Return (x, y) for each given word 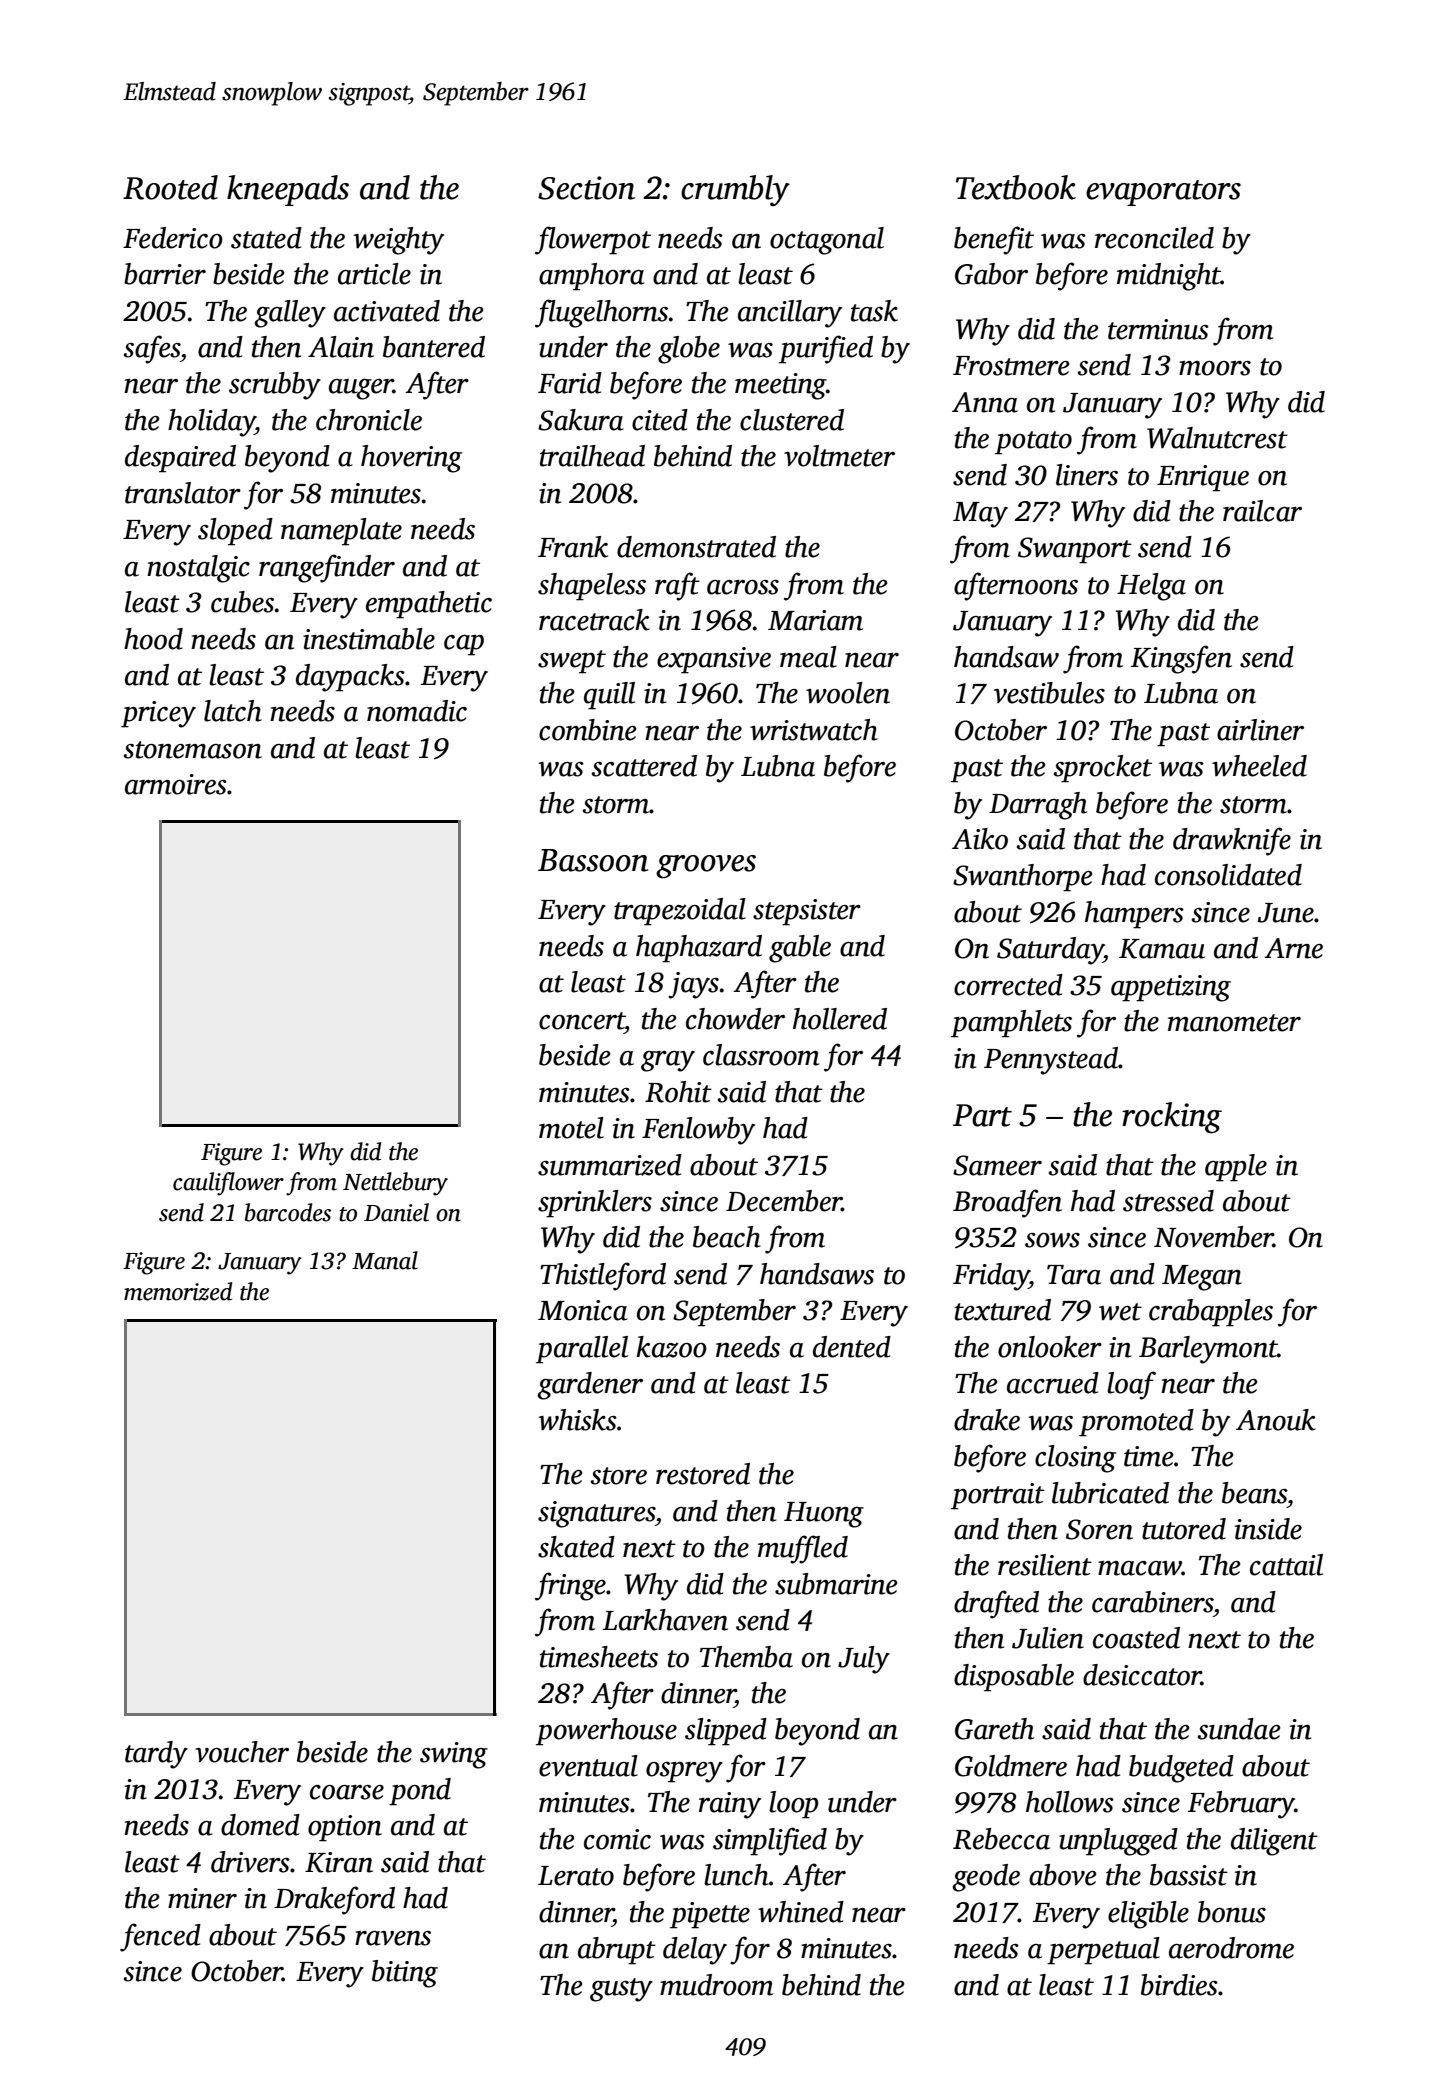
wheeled (1259, 766)
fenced (160, 1937)
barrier (165, 274)
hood (153, 639)
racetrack (594, 620)
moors (1215, 368)
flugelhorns (601, 313)
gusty (621, 1990)
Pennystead (1051, 1061)
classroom (761, 1055)
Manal (385, 1260)
